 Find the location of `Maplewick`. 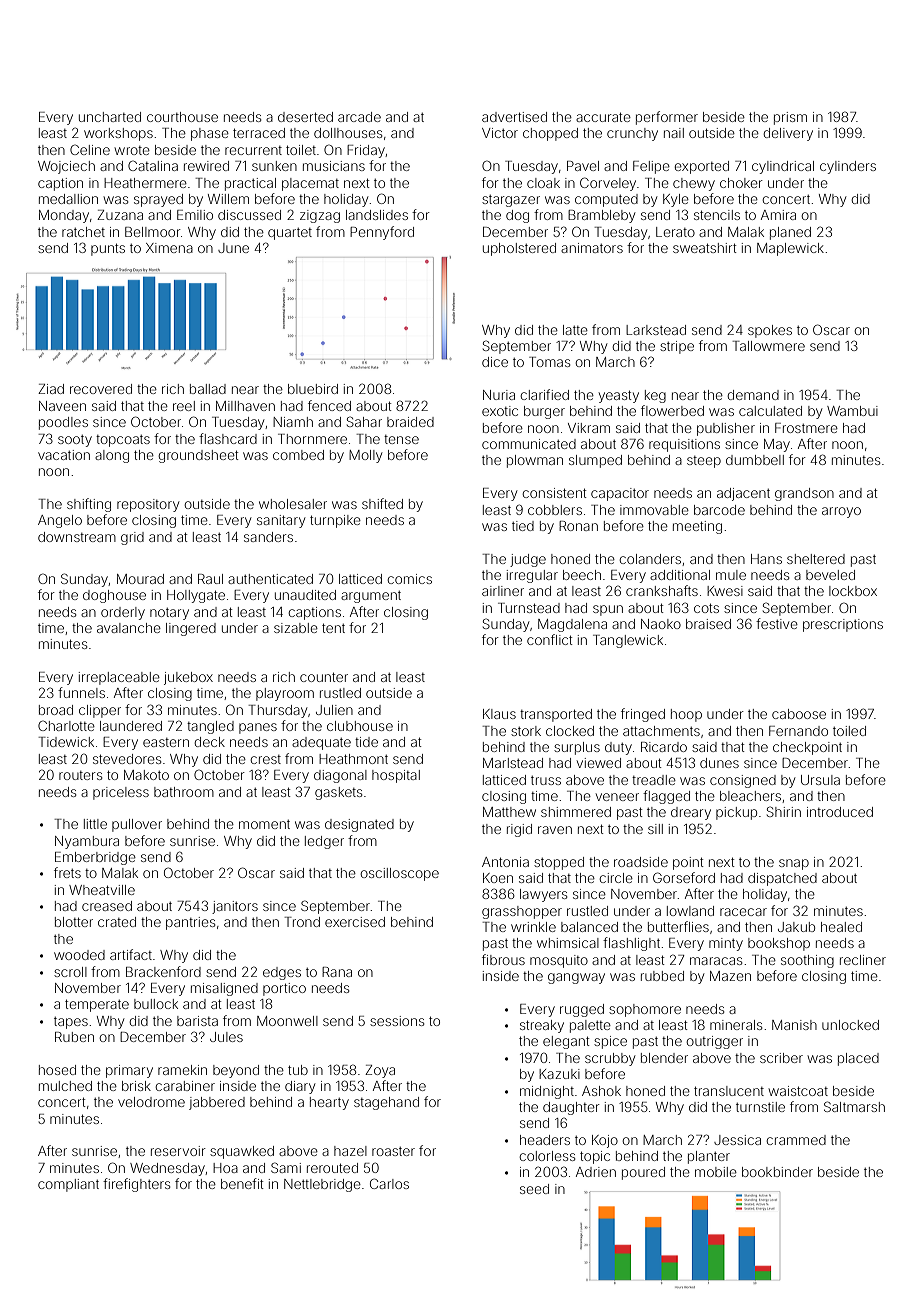

Maplewick is located at coordinates (790, 249).
